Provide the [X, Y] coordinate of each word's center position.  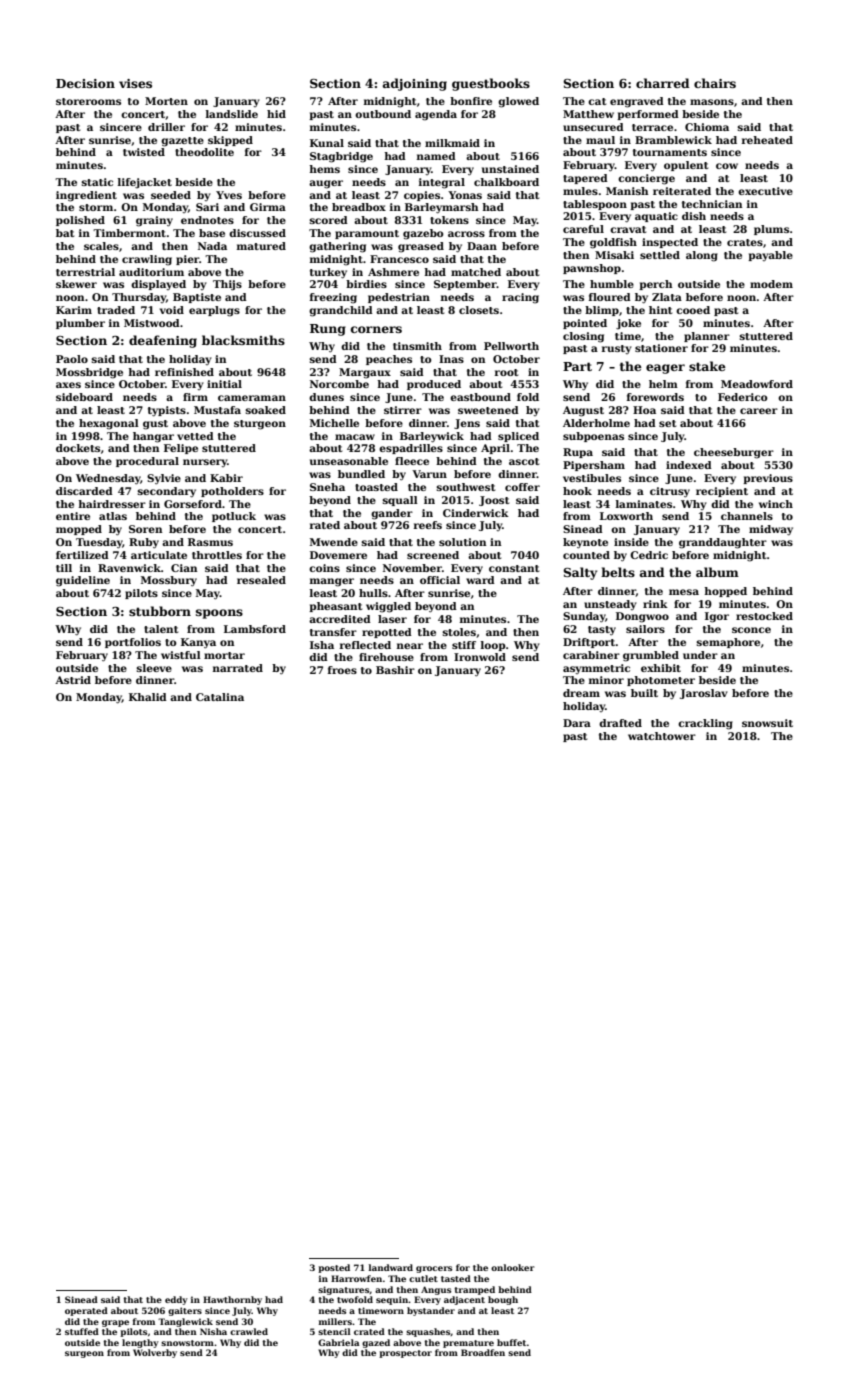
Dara [577, 723]
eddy [176, 1300]
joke [628, 324]
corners [376, 329]
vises [135, 83]
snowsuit [767, 723]
